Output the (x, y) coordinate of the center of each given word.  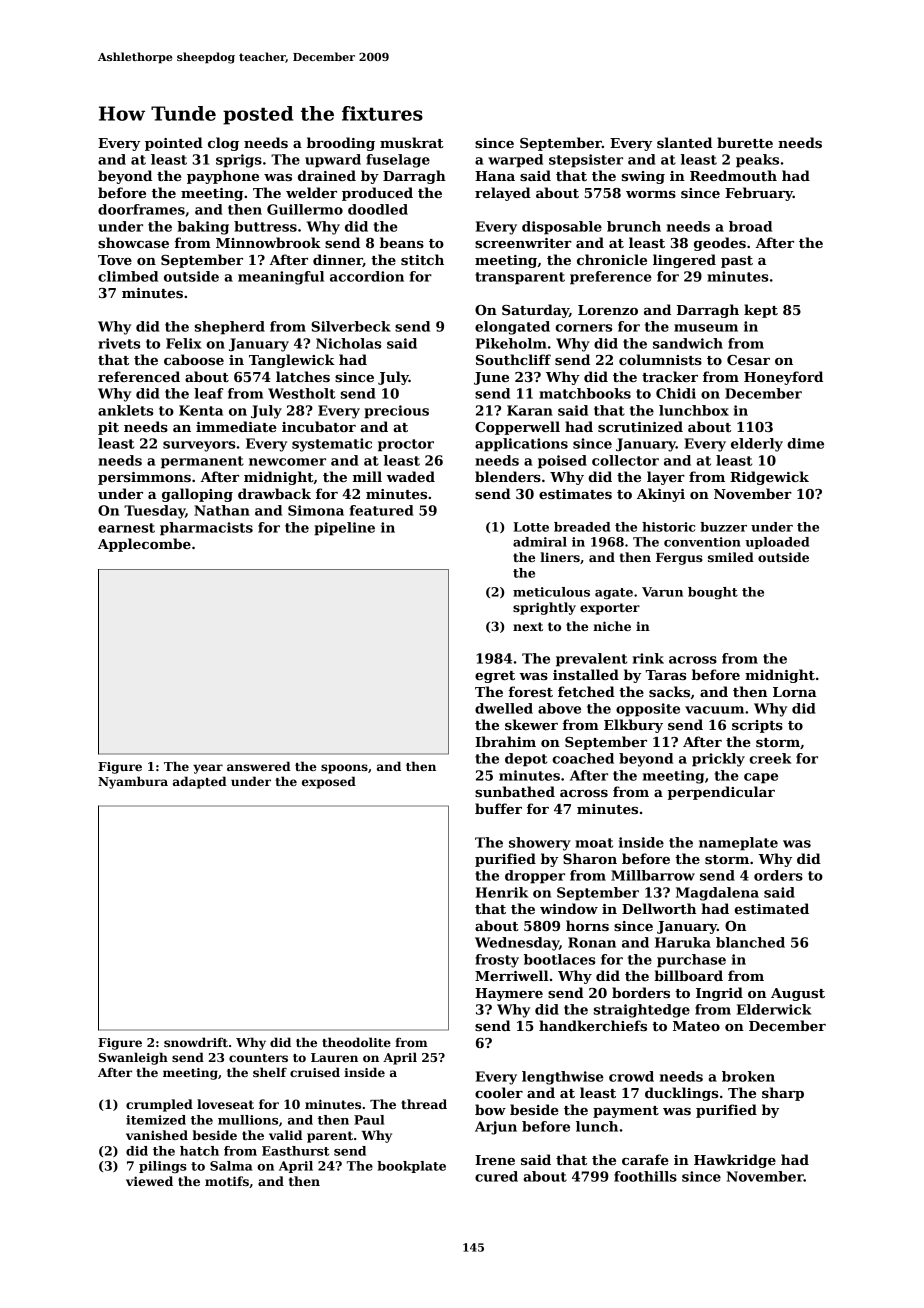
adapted (200, 782)
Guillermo (305, 209)
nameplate (738, 844)
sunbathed (515, 791)
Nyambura (133, 782)
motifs (227, 1181)
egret (495, 677)
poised (562, 462)
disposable (562, 228)
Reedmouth (733, 175)
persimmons (144, 478)
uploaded (777, 543)
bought (713, 593)
